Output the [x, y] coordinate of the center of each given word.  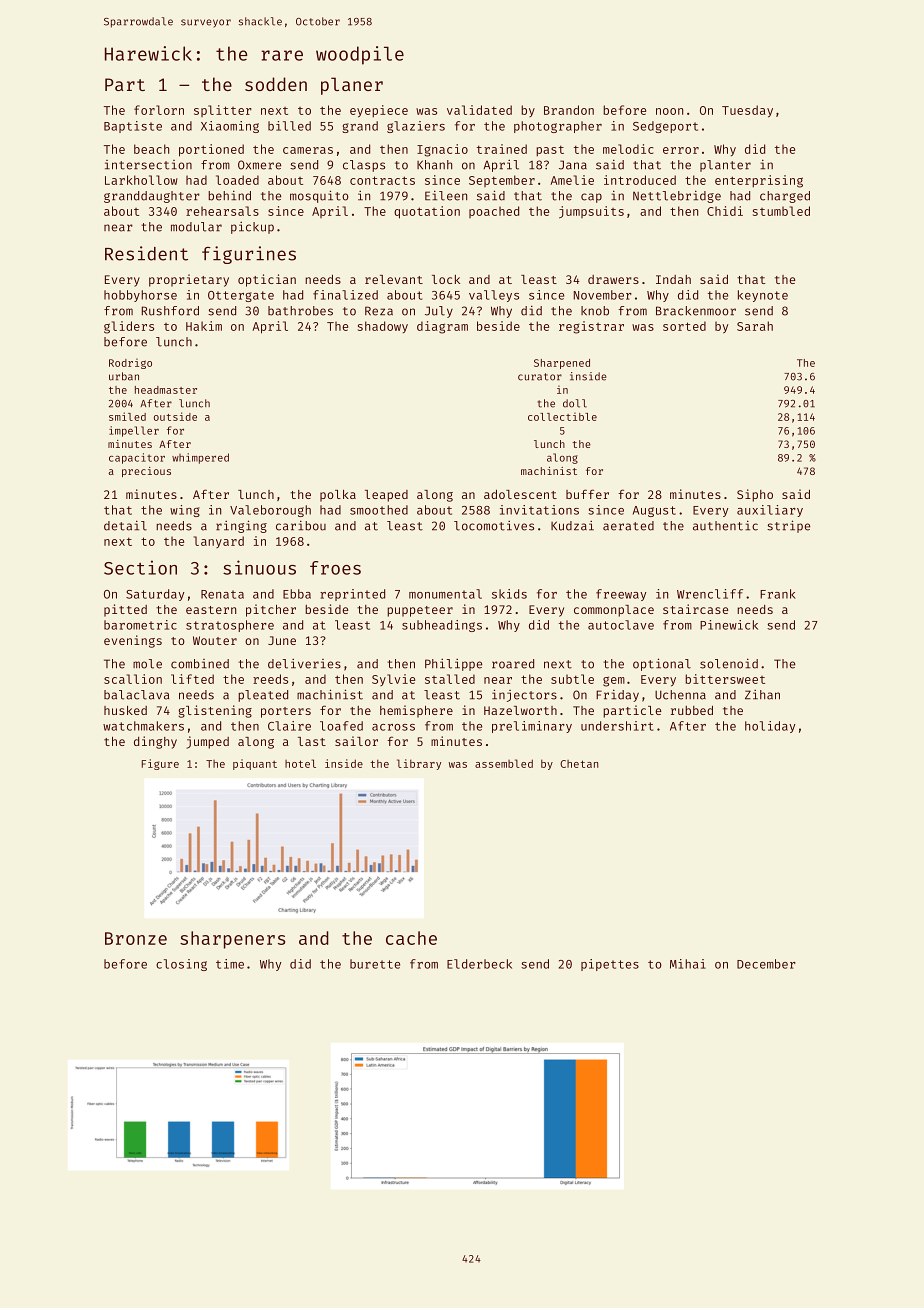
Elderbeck [479, 964]
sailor [356, 741]
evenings [133, 641]
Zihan [762, 695]
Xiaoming [230, 127]
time [230, 964]
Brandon [569, 110]
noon [669, 111]
